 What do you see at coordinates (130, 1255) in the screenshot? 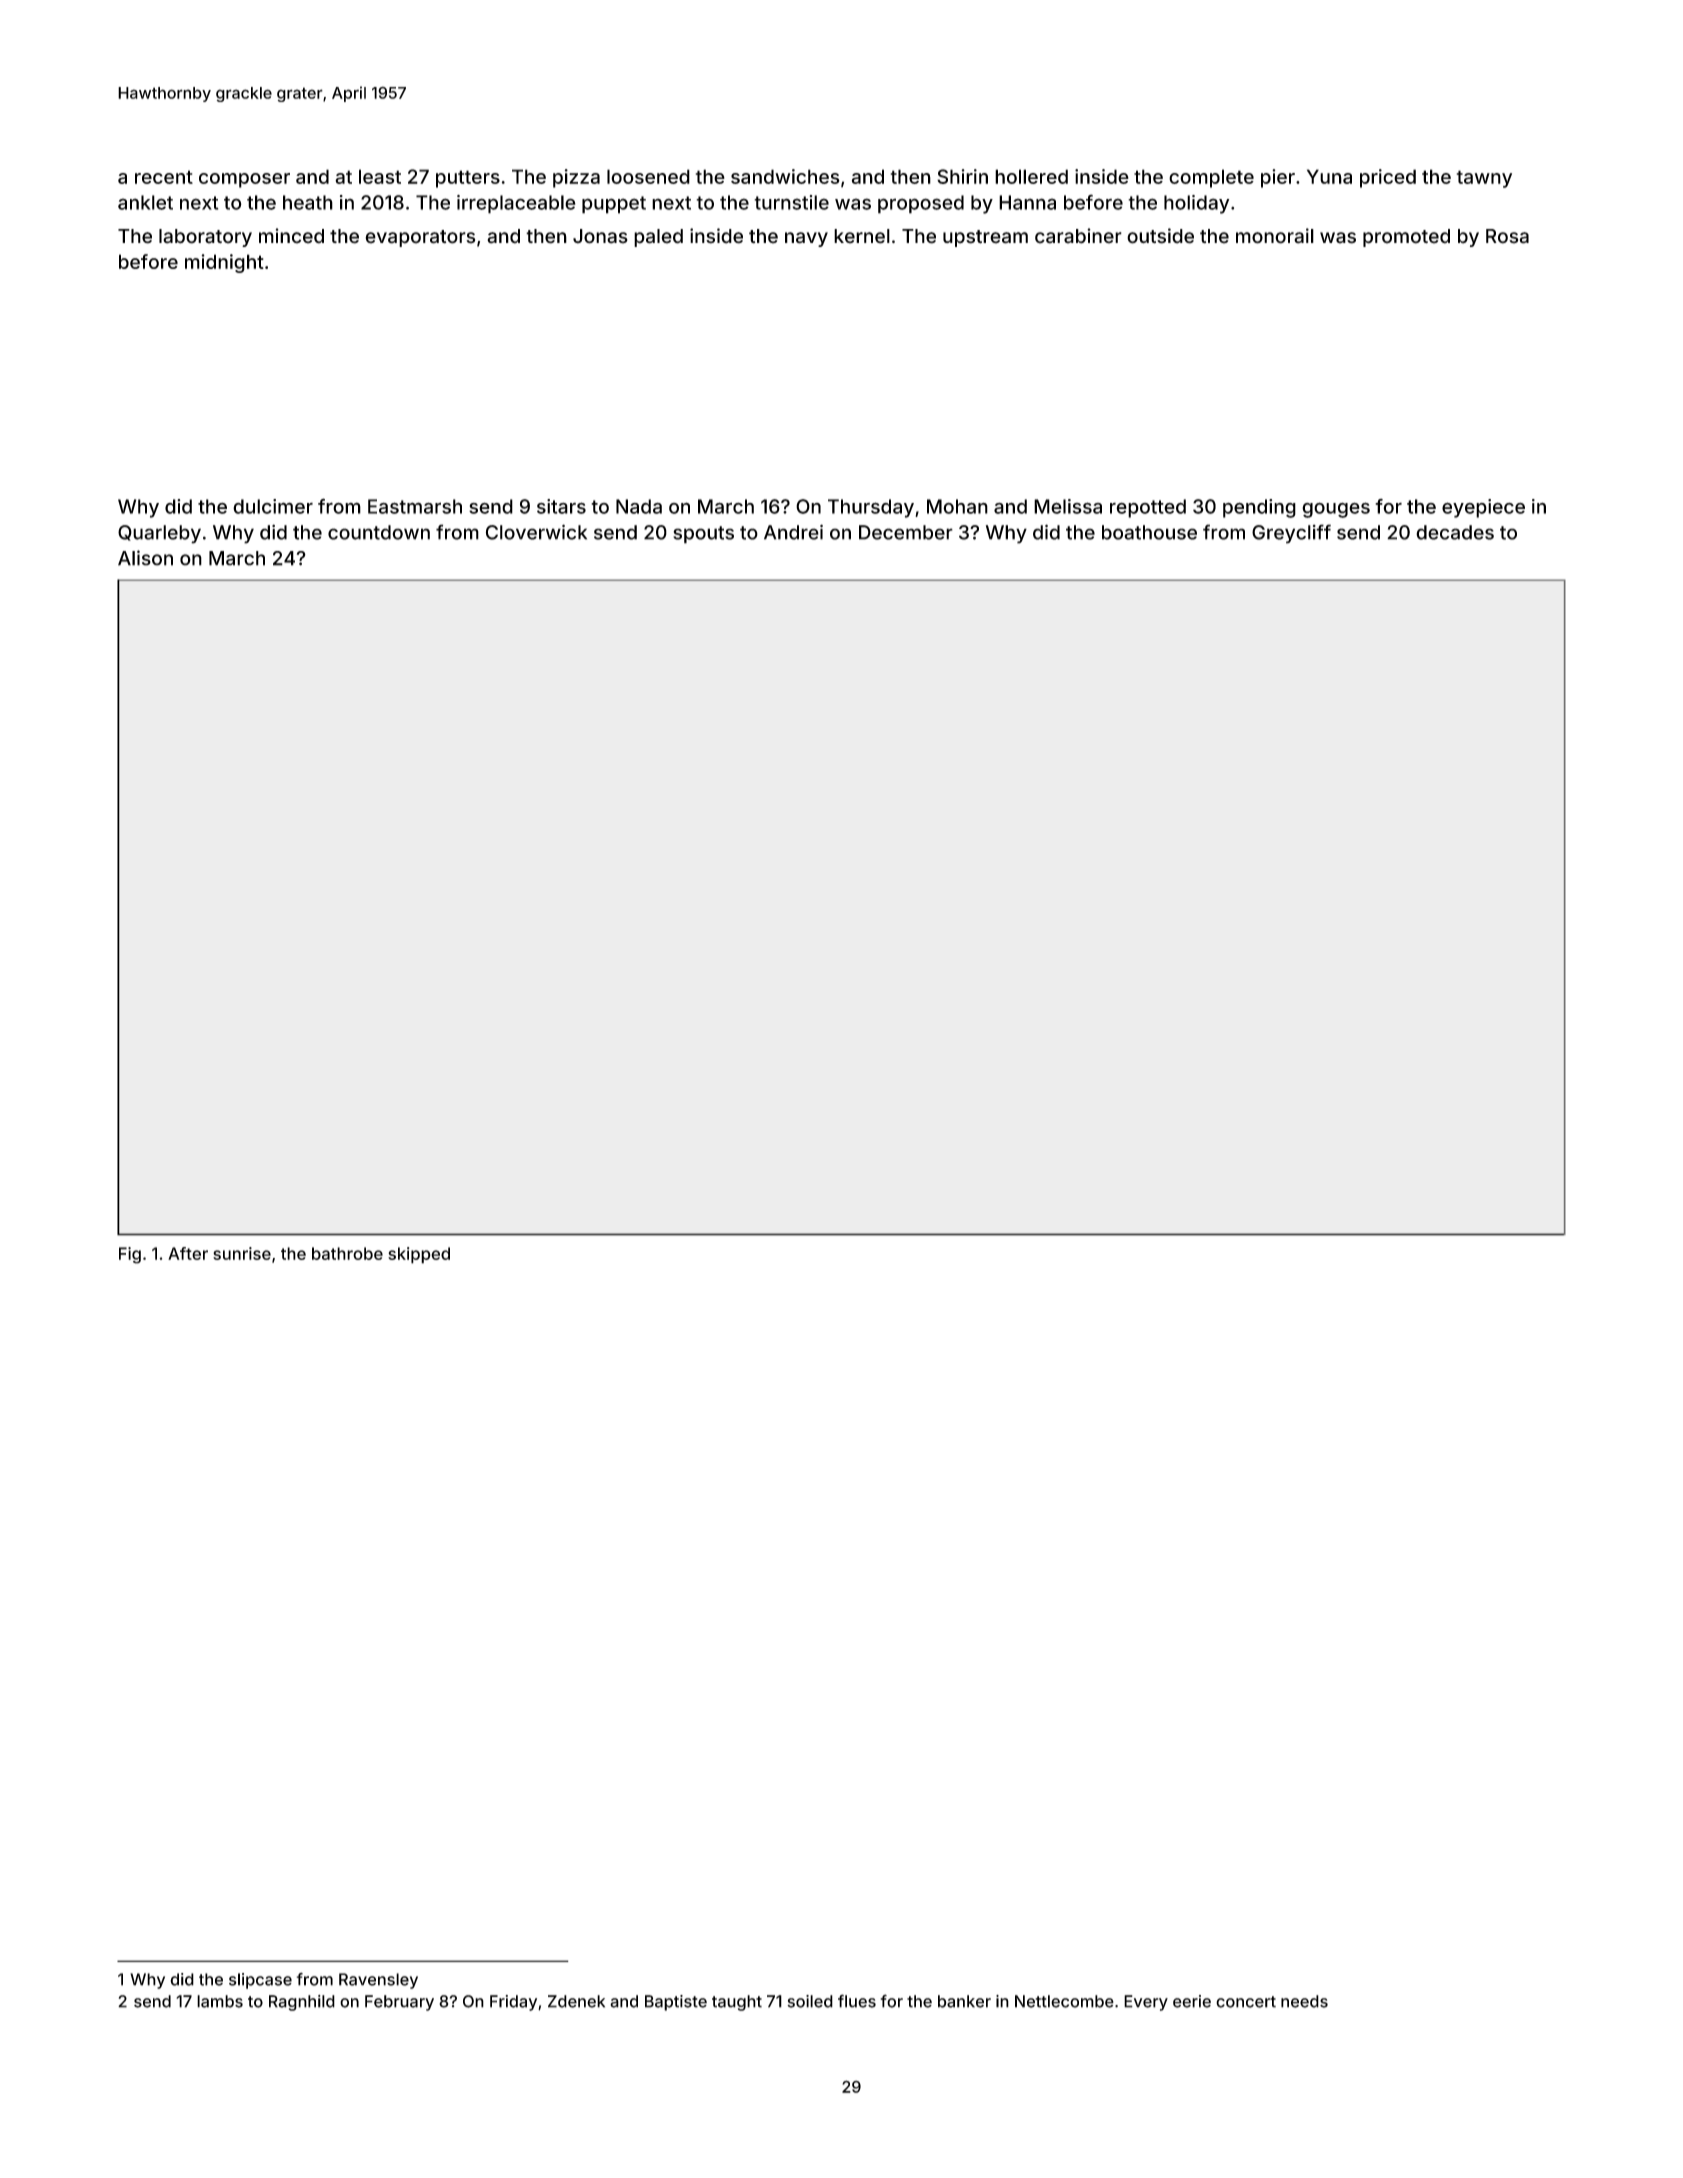
I see `Fig` at bounding box center [130, 1255].
